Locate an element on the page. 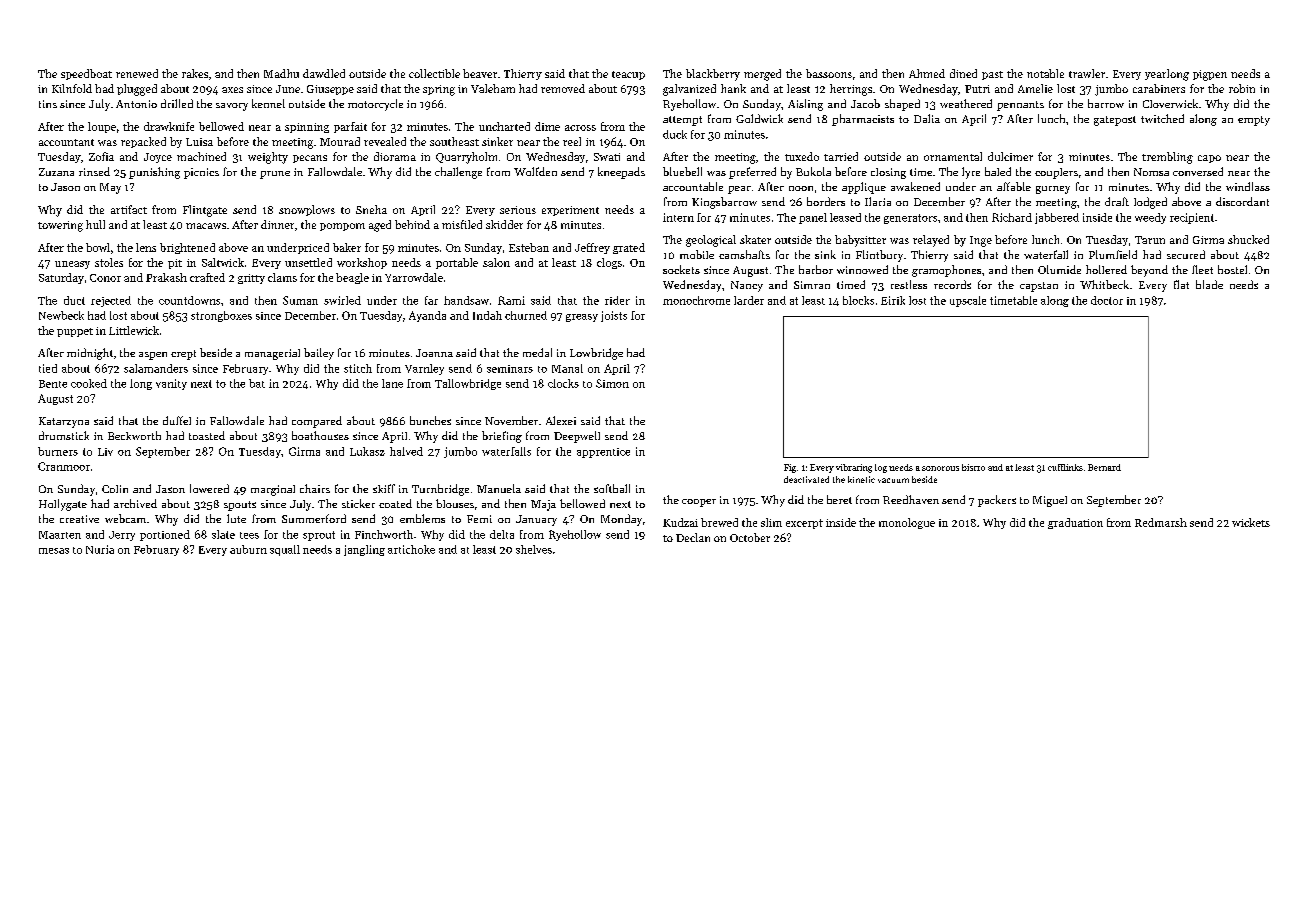 The width and height of the image is (1308, 924). shucked is located at coordinates (1248, 239).
